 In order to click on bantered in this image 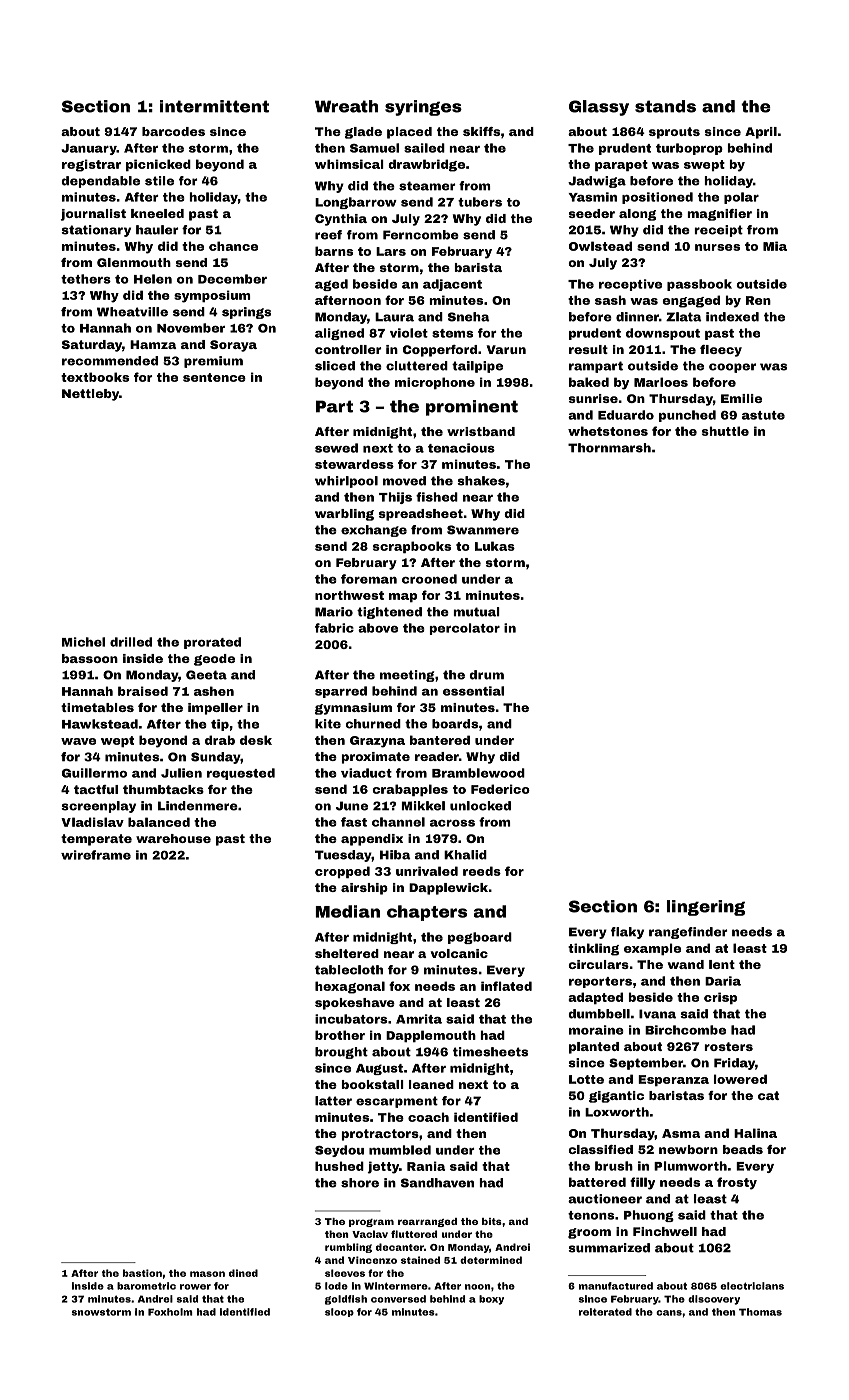, I will do `click(440, 740)`.
